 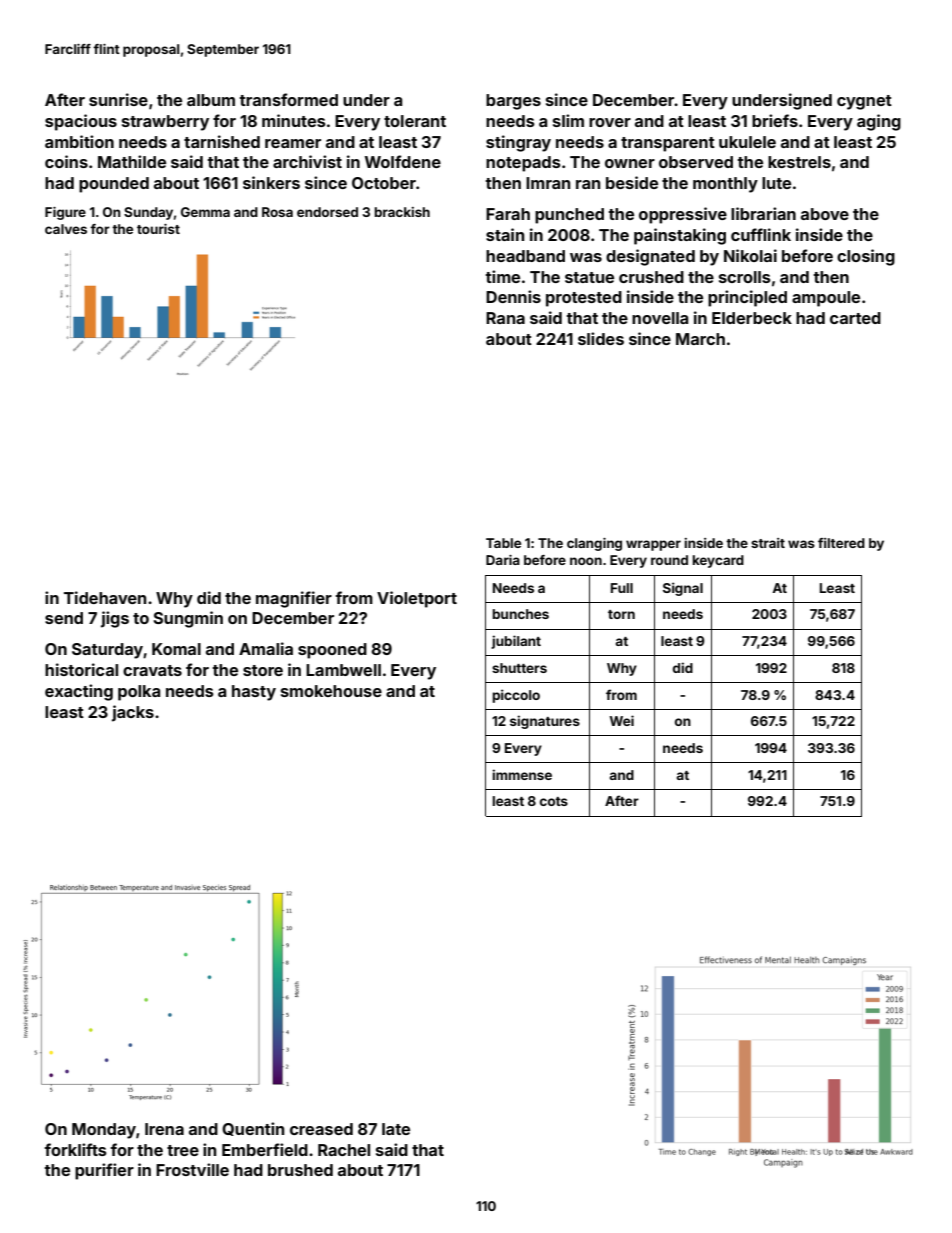 I want to click on Tidehaven, so click(x=105, y=597).
